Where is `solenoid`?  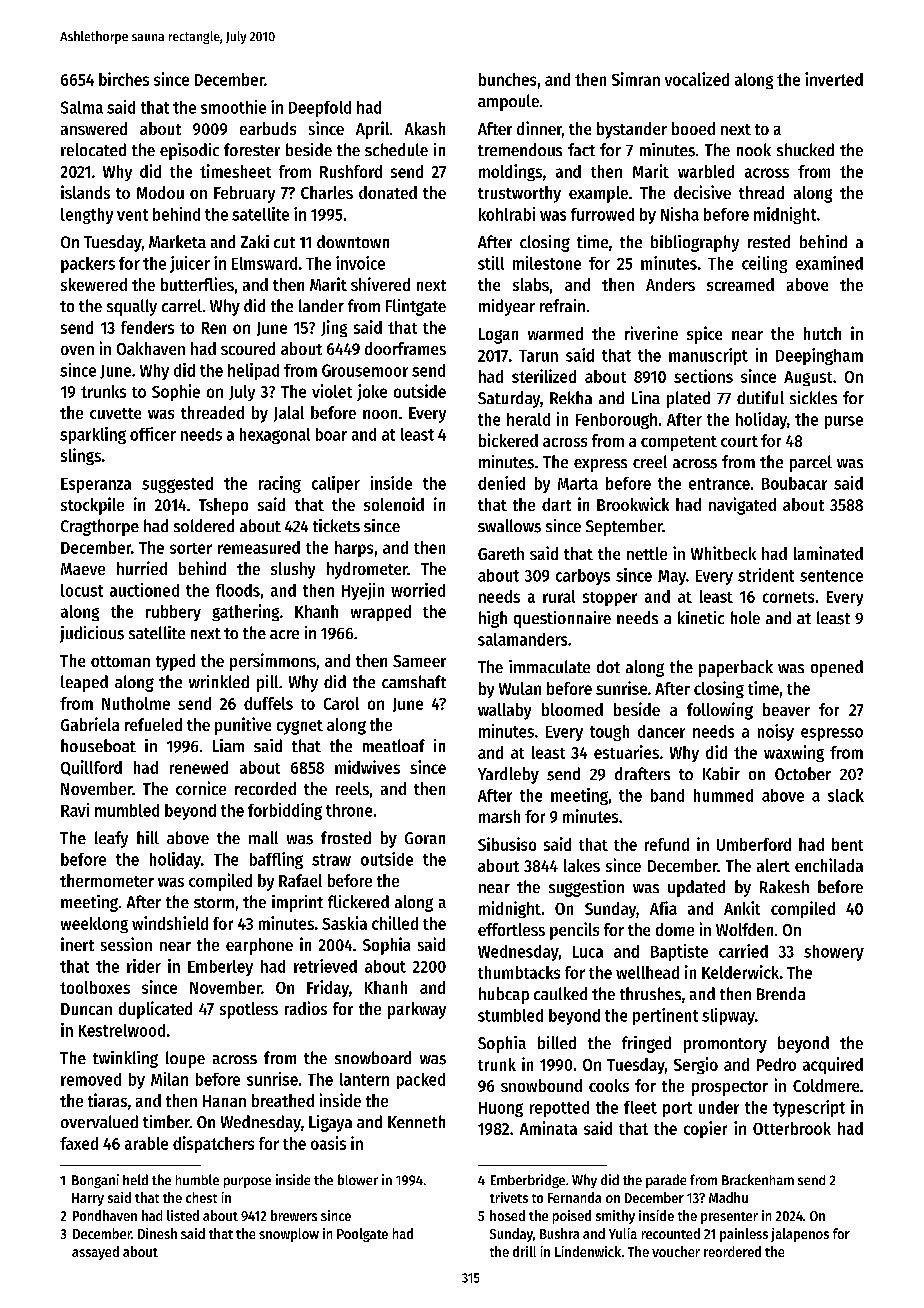
solenoid is located at coordinates (394, 504).
